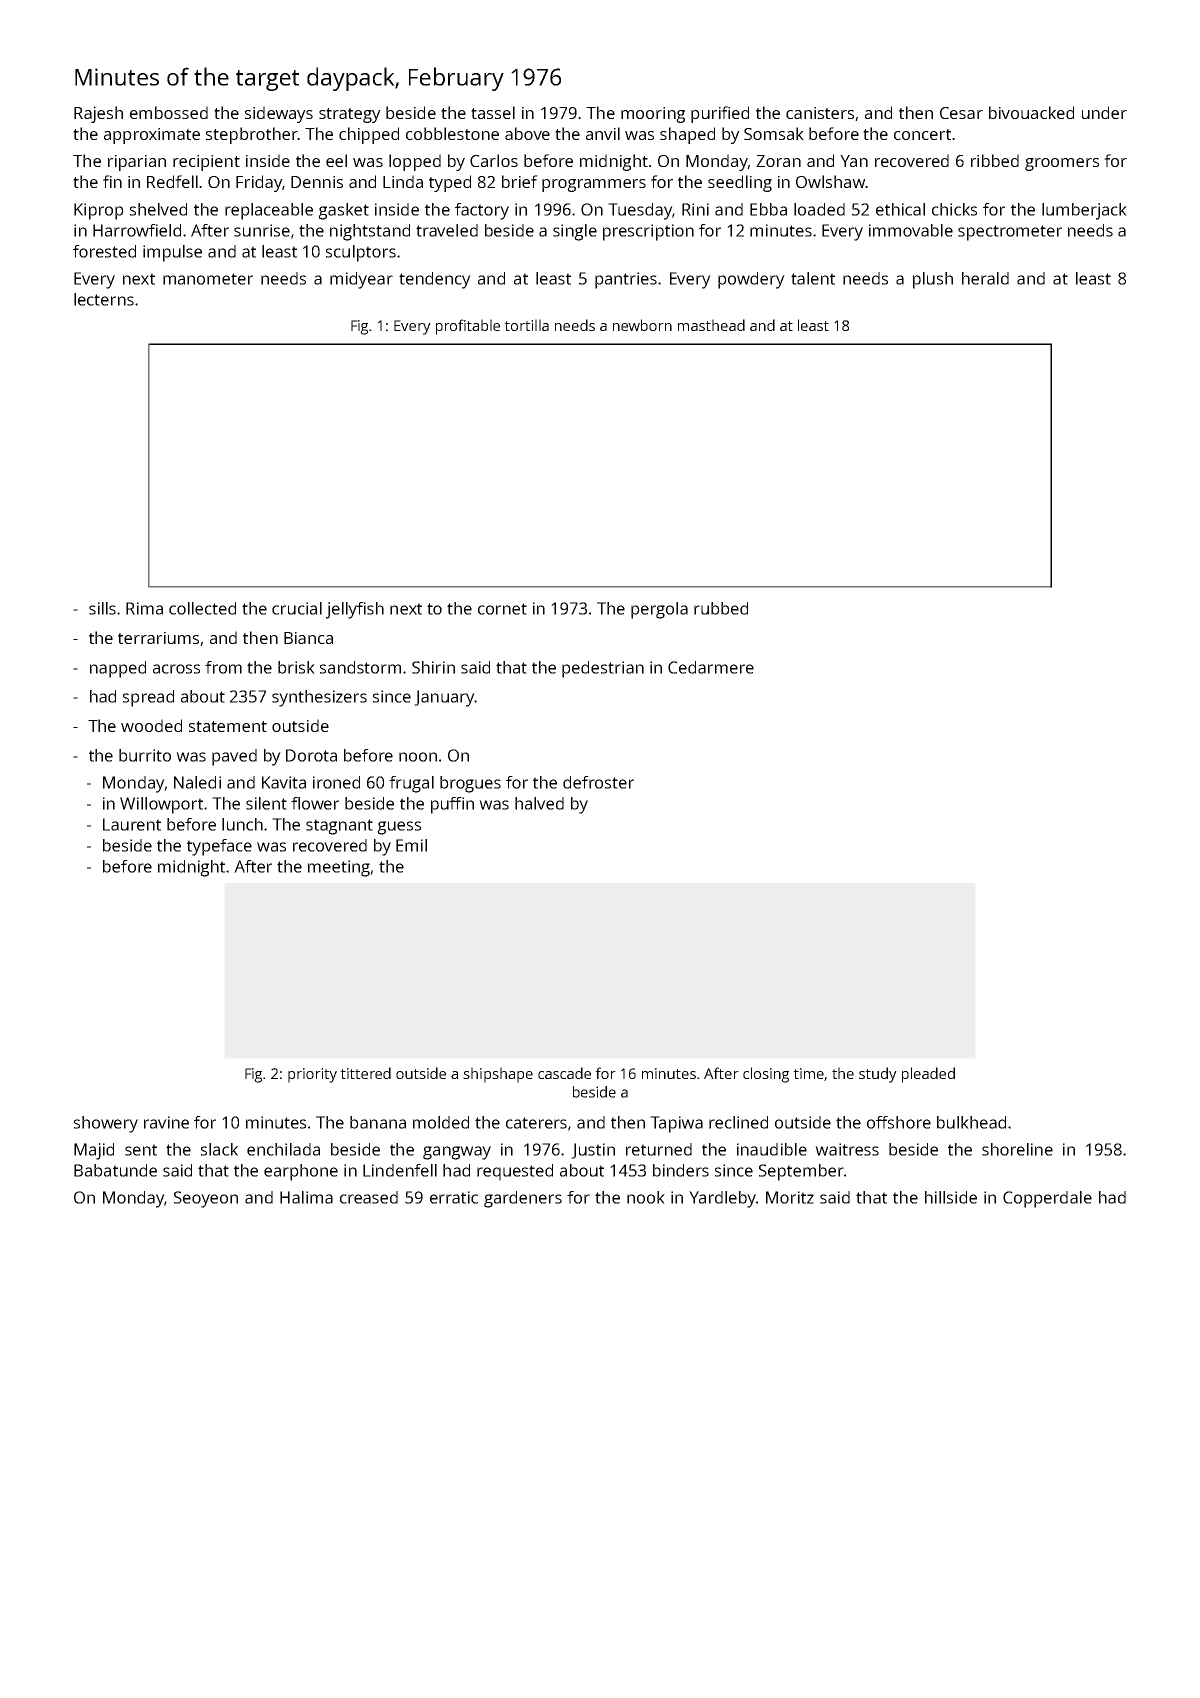 This screenshot has height=1698, width=1200. Describe the element at coordinates (493, 112) in the screenshot. I see `tassel` at that location.
